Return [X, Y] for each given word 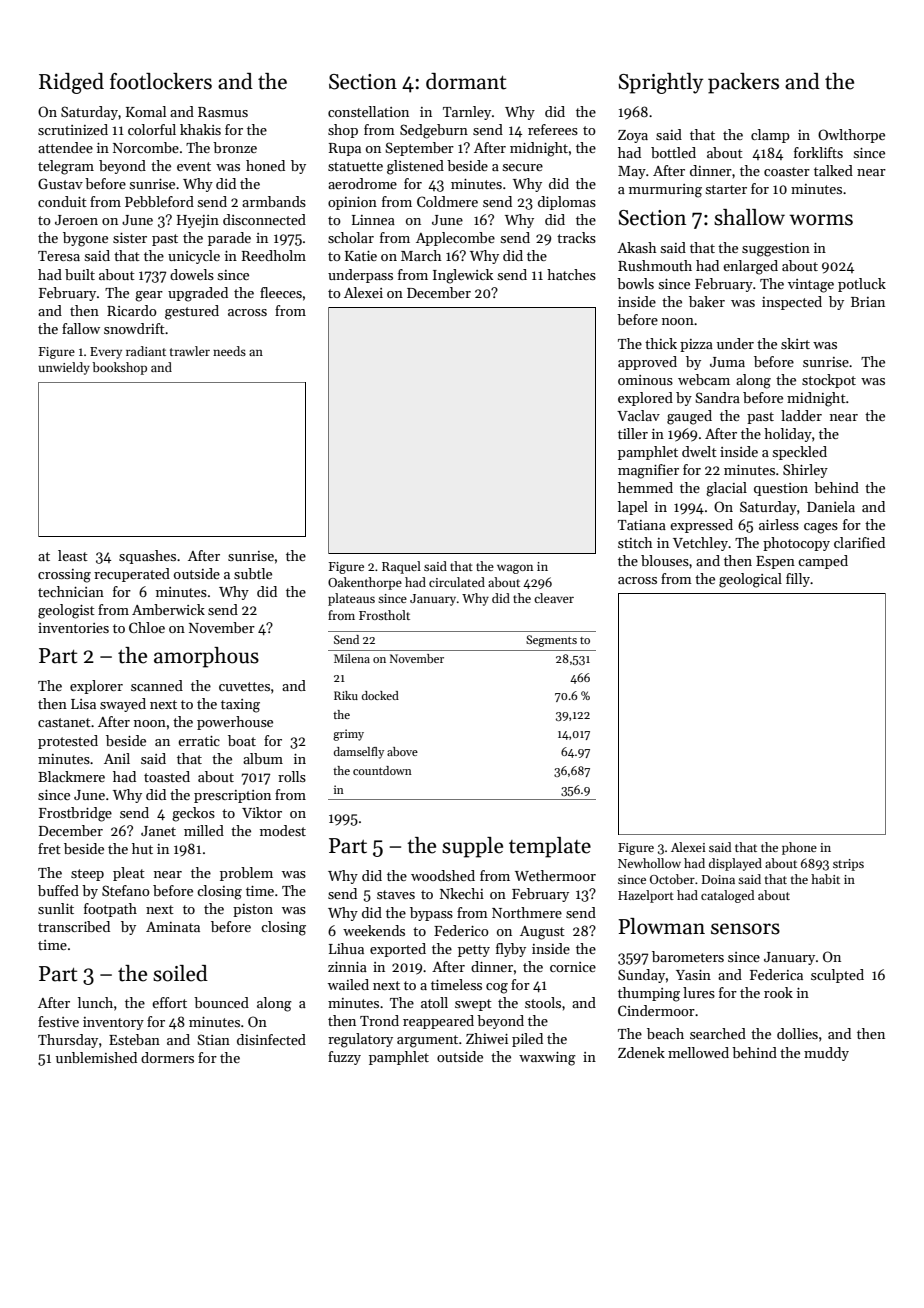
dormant [466, 81]
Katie [361, 256]
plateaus [351, 599]
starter [726, 189]
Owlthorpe [851, 136]
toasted [167, 776]
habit [825, 879]
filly [798, 580]
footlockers [161, 81]
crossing [64, 576]
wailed [348, 984]
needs [229, 351]
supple [472, 847]
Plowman [661, 926]
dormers [167, 1057]
